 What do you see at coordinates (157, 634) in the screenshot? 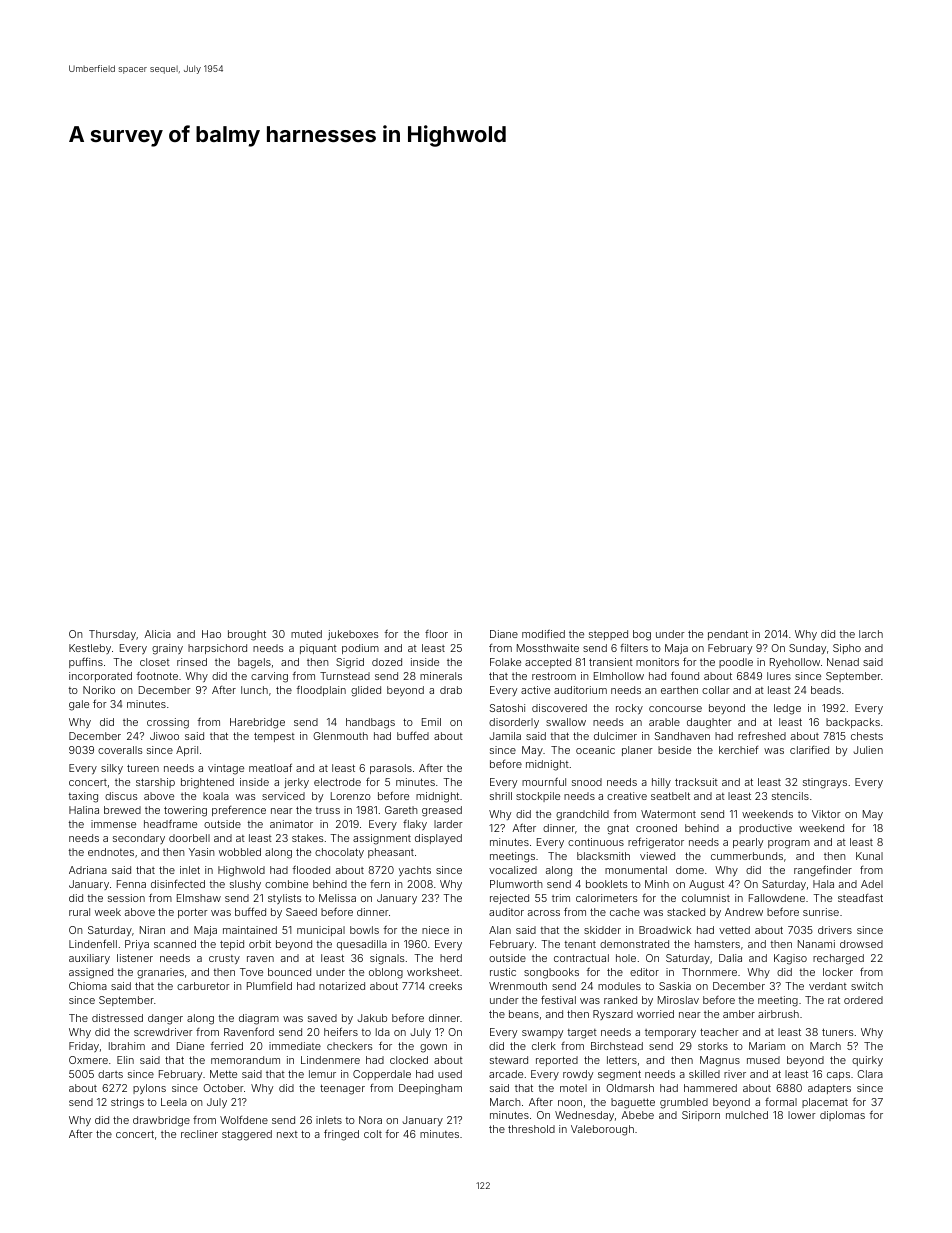
I see `Alicia` at bounding box center [157, 634].
